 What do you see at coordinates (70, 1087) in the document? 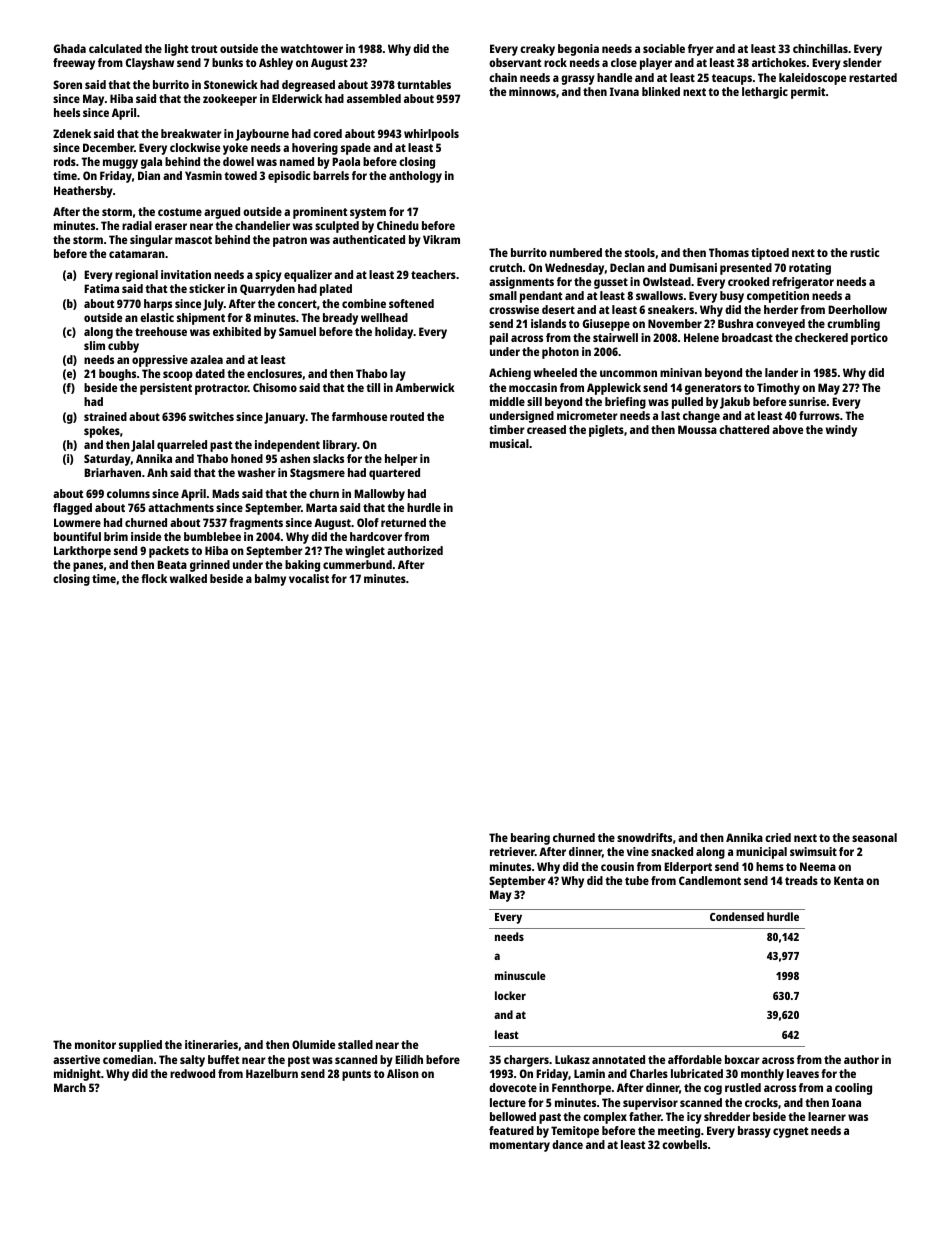
I see `March` at bounding box center [70, 1087].
